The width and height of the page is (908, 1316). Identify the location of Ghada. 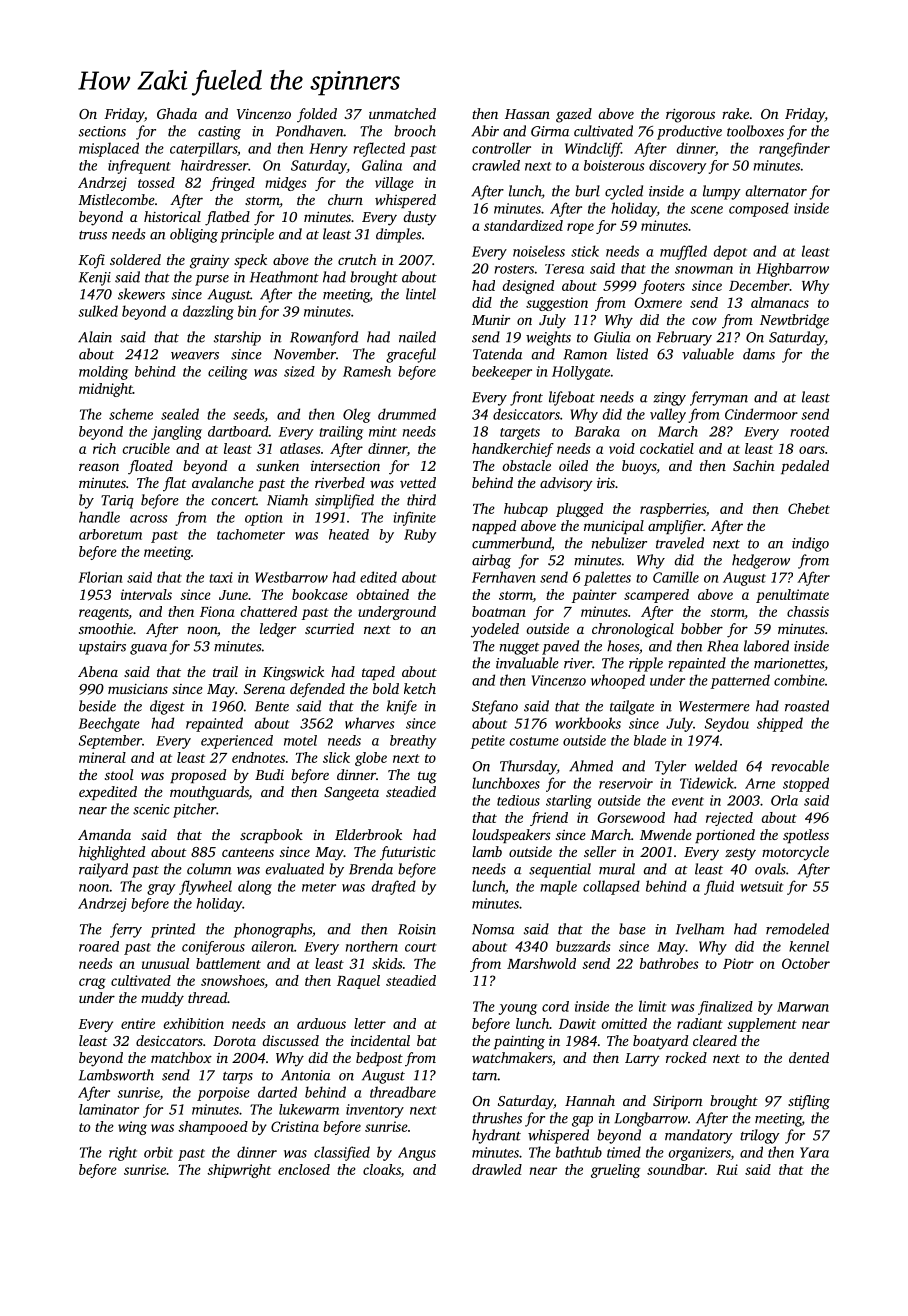
(177, 113).
